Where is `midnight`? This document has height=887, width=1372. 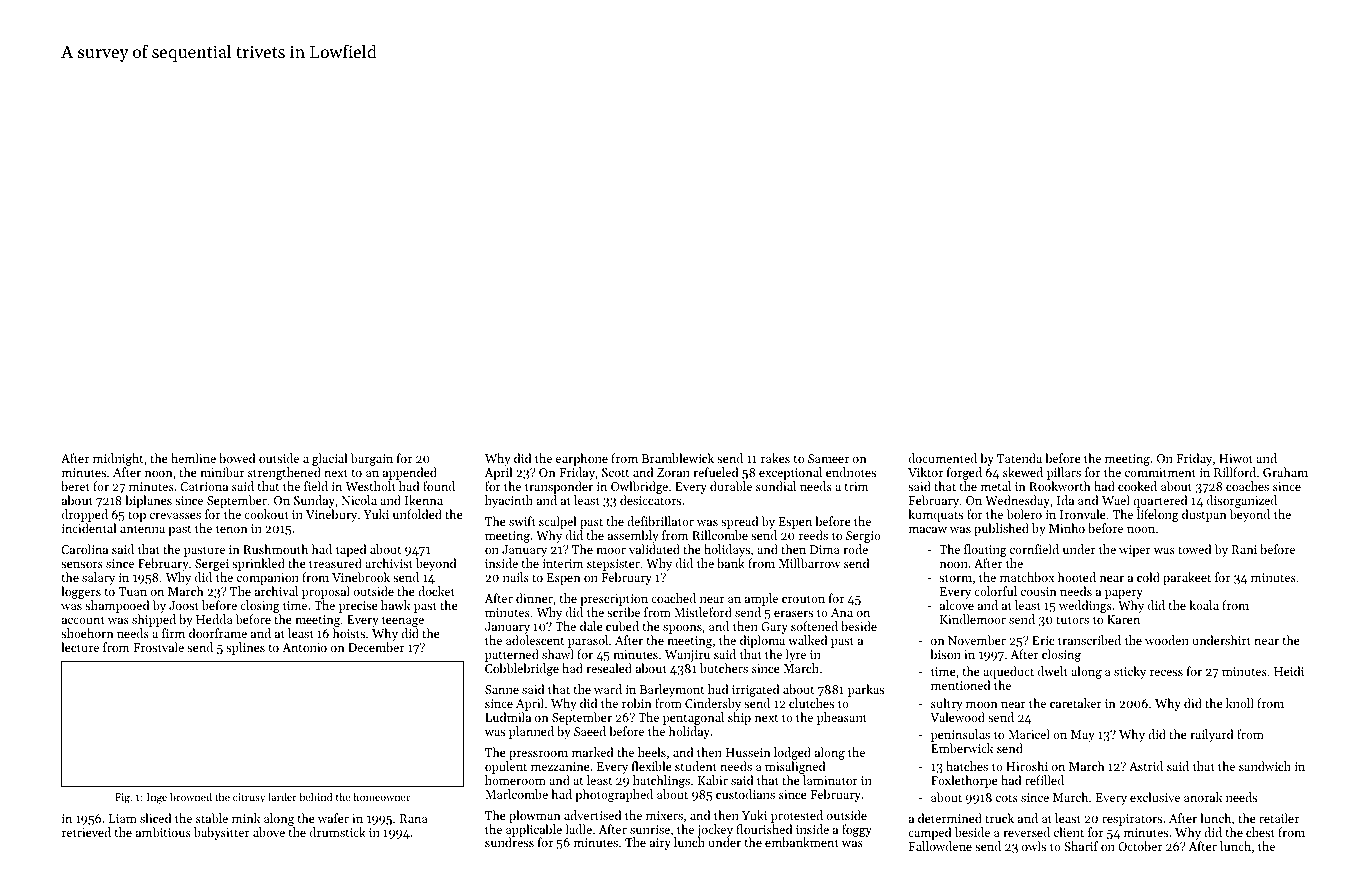 midnight is located at coordinates (118, 459).
